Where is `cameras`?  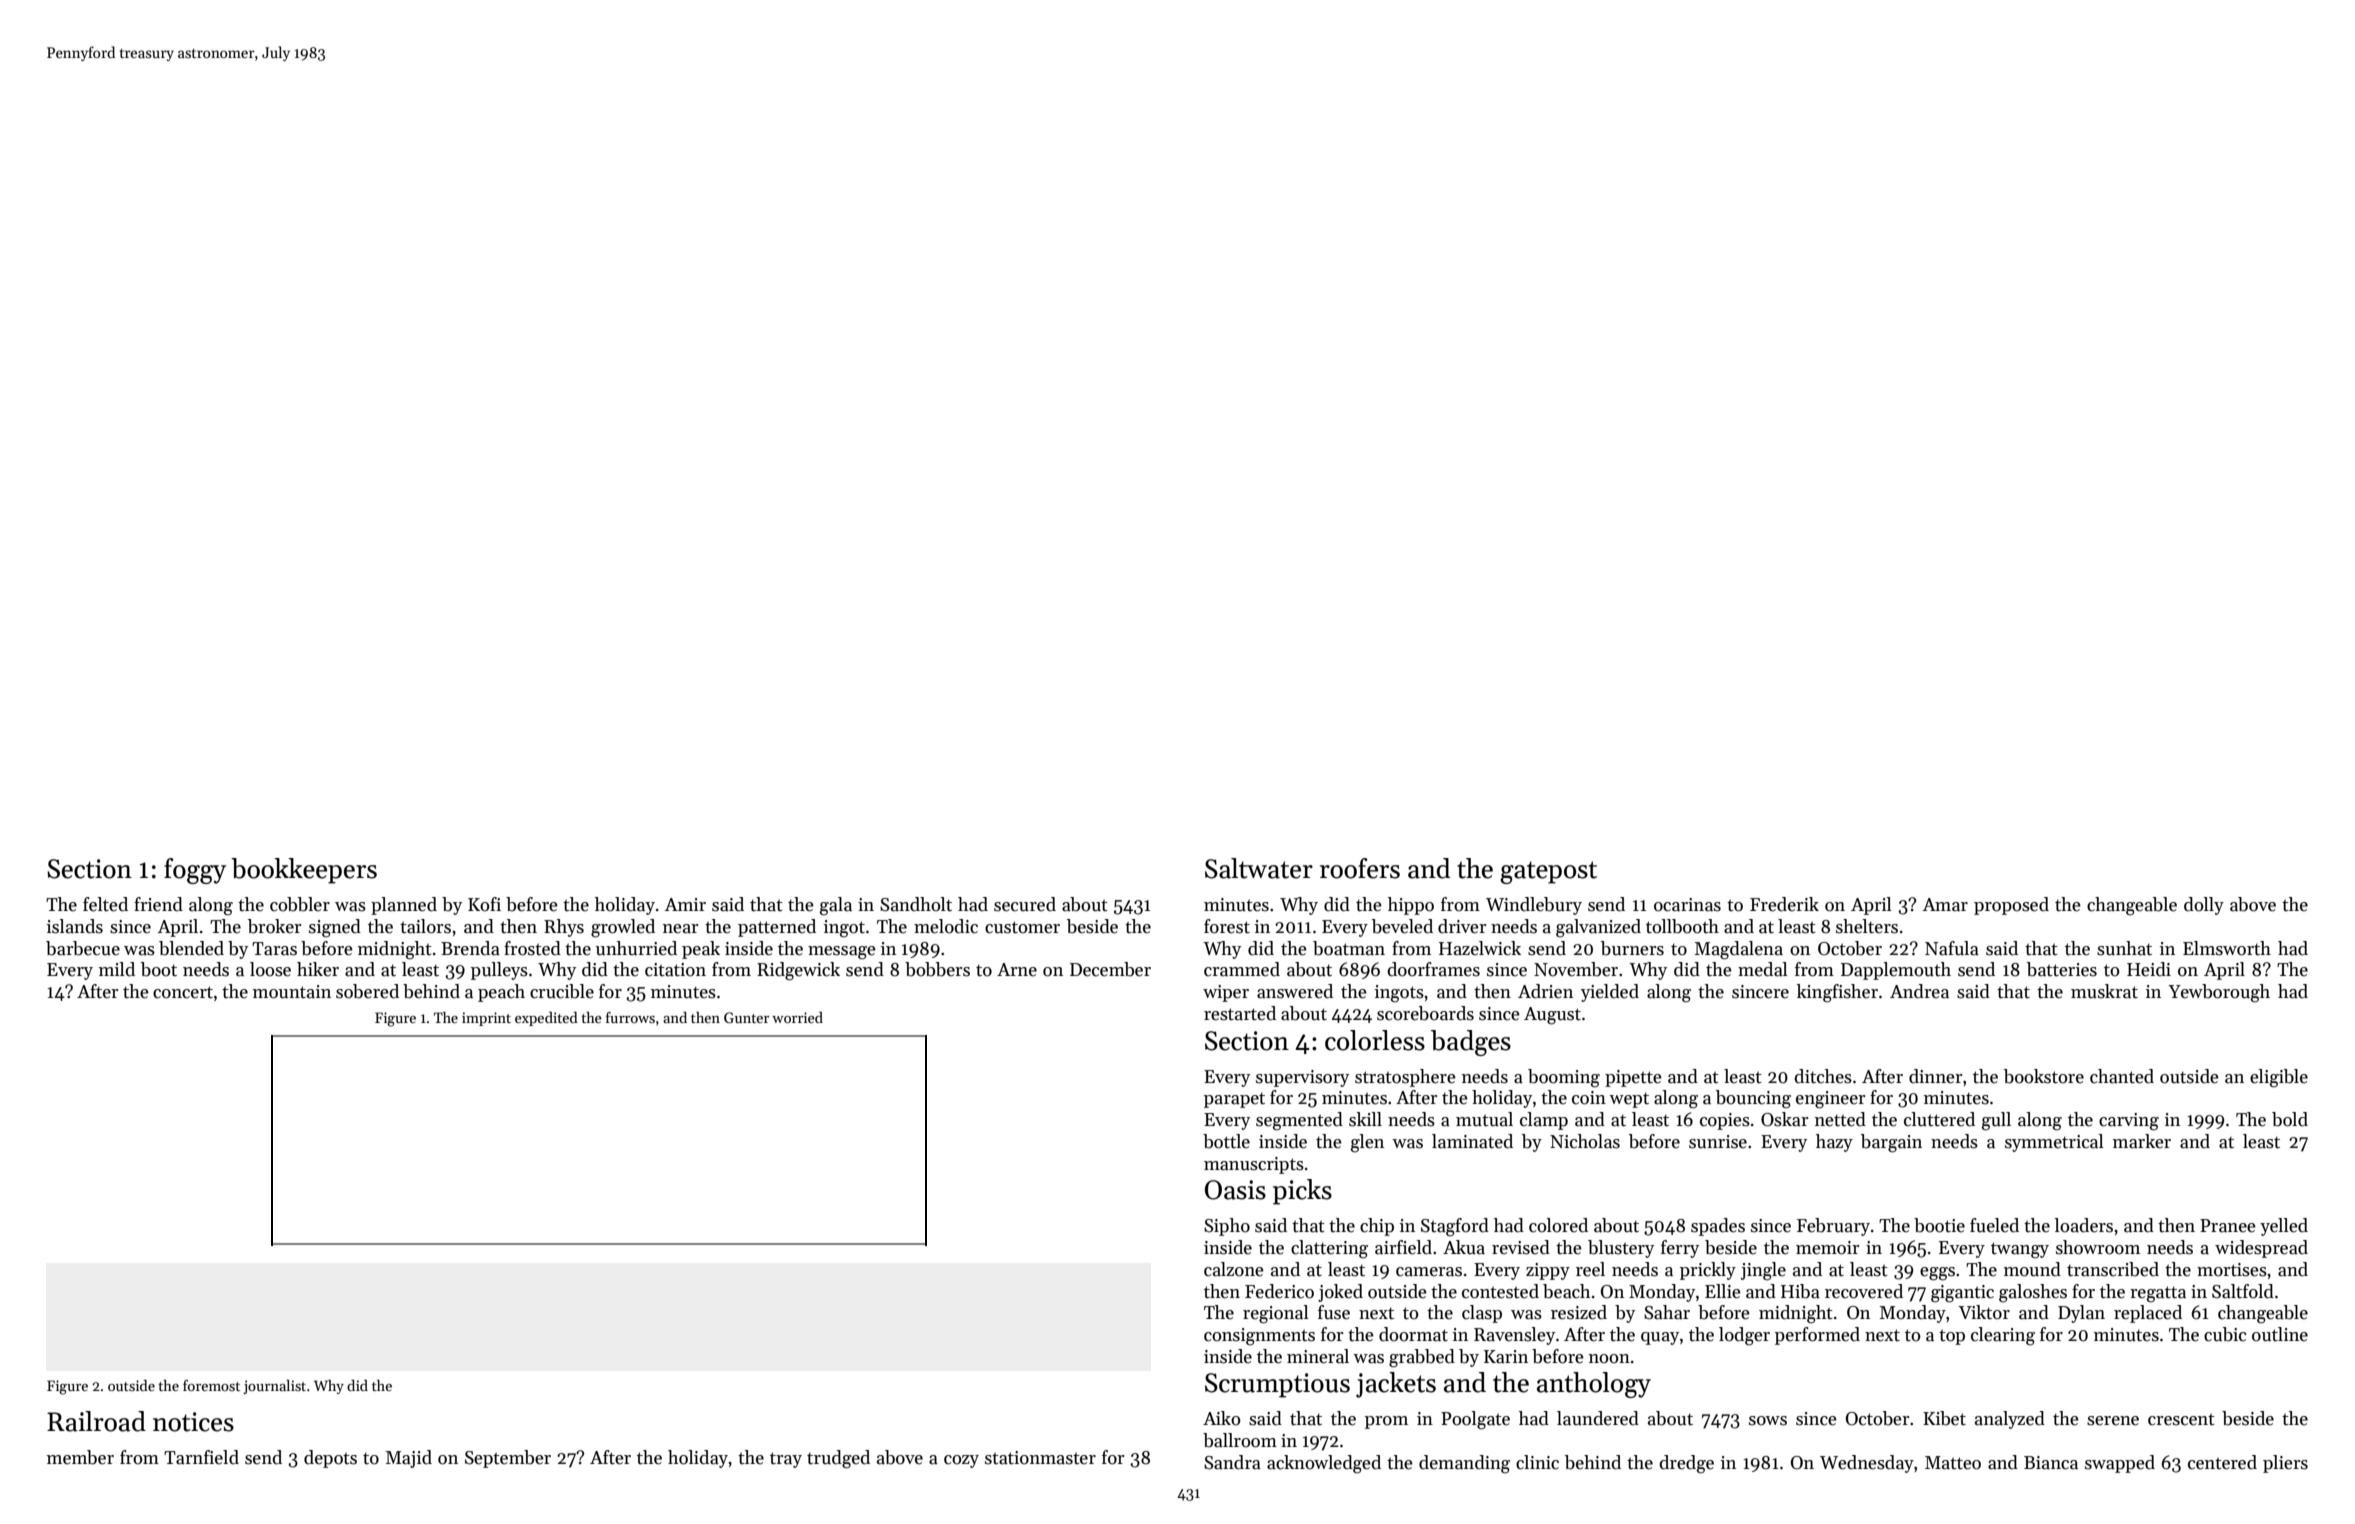
cameras is located at coordinates (1429, 1272).
